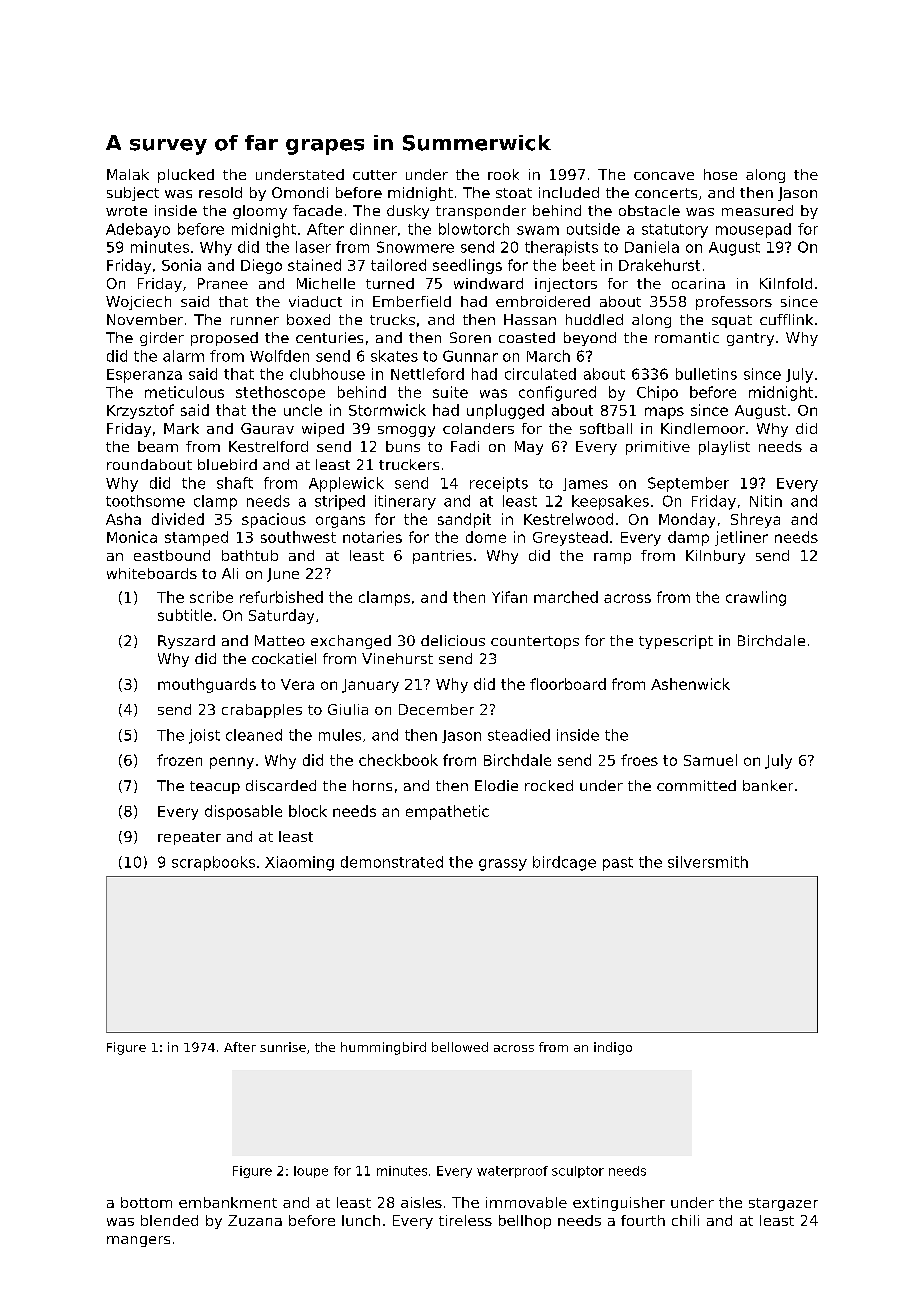 The image size is (924, 1311). I want to click on transponder, so click(481, 212).
